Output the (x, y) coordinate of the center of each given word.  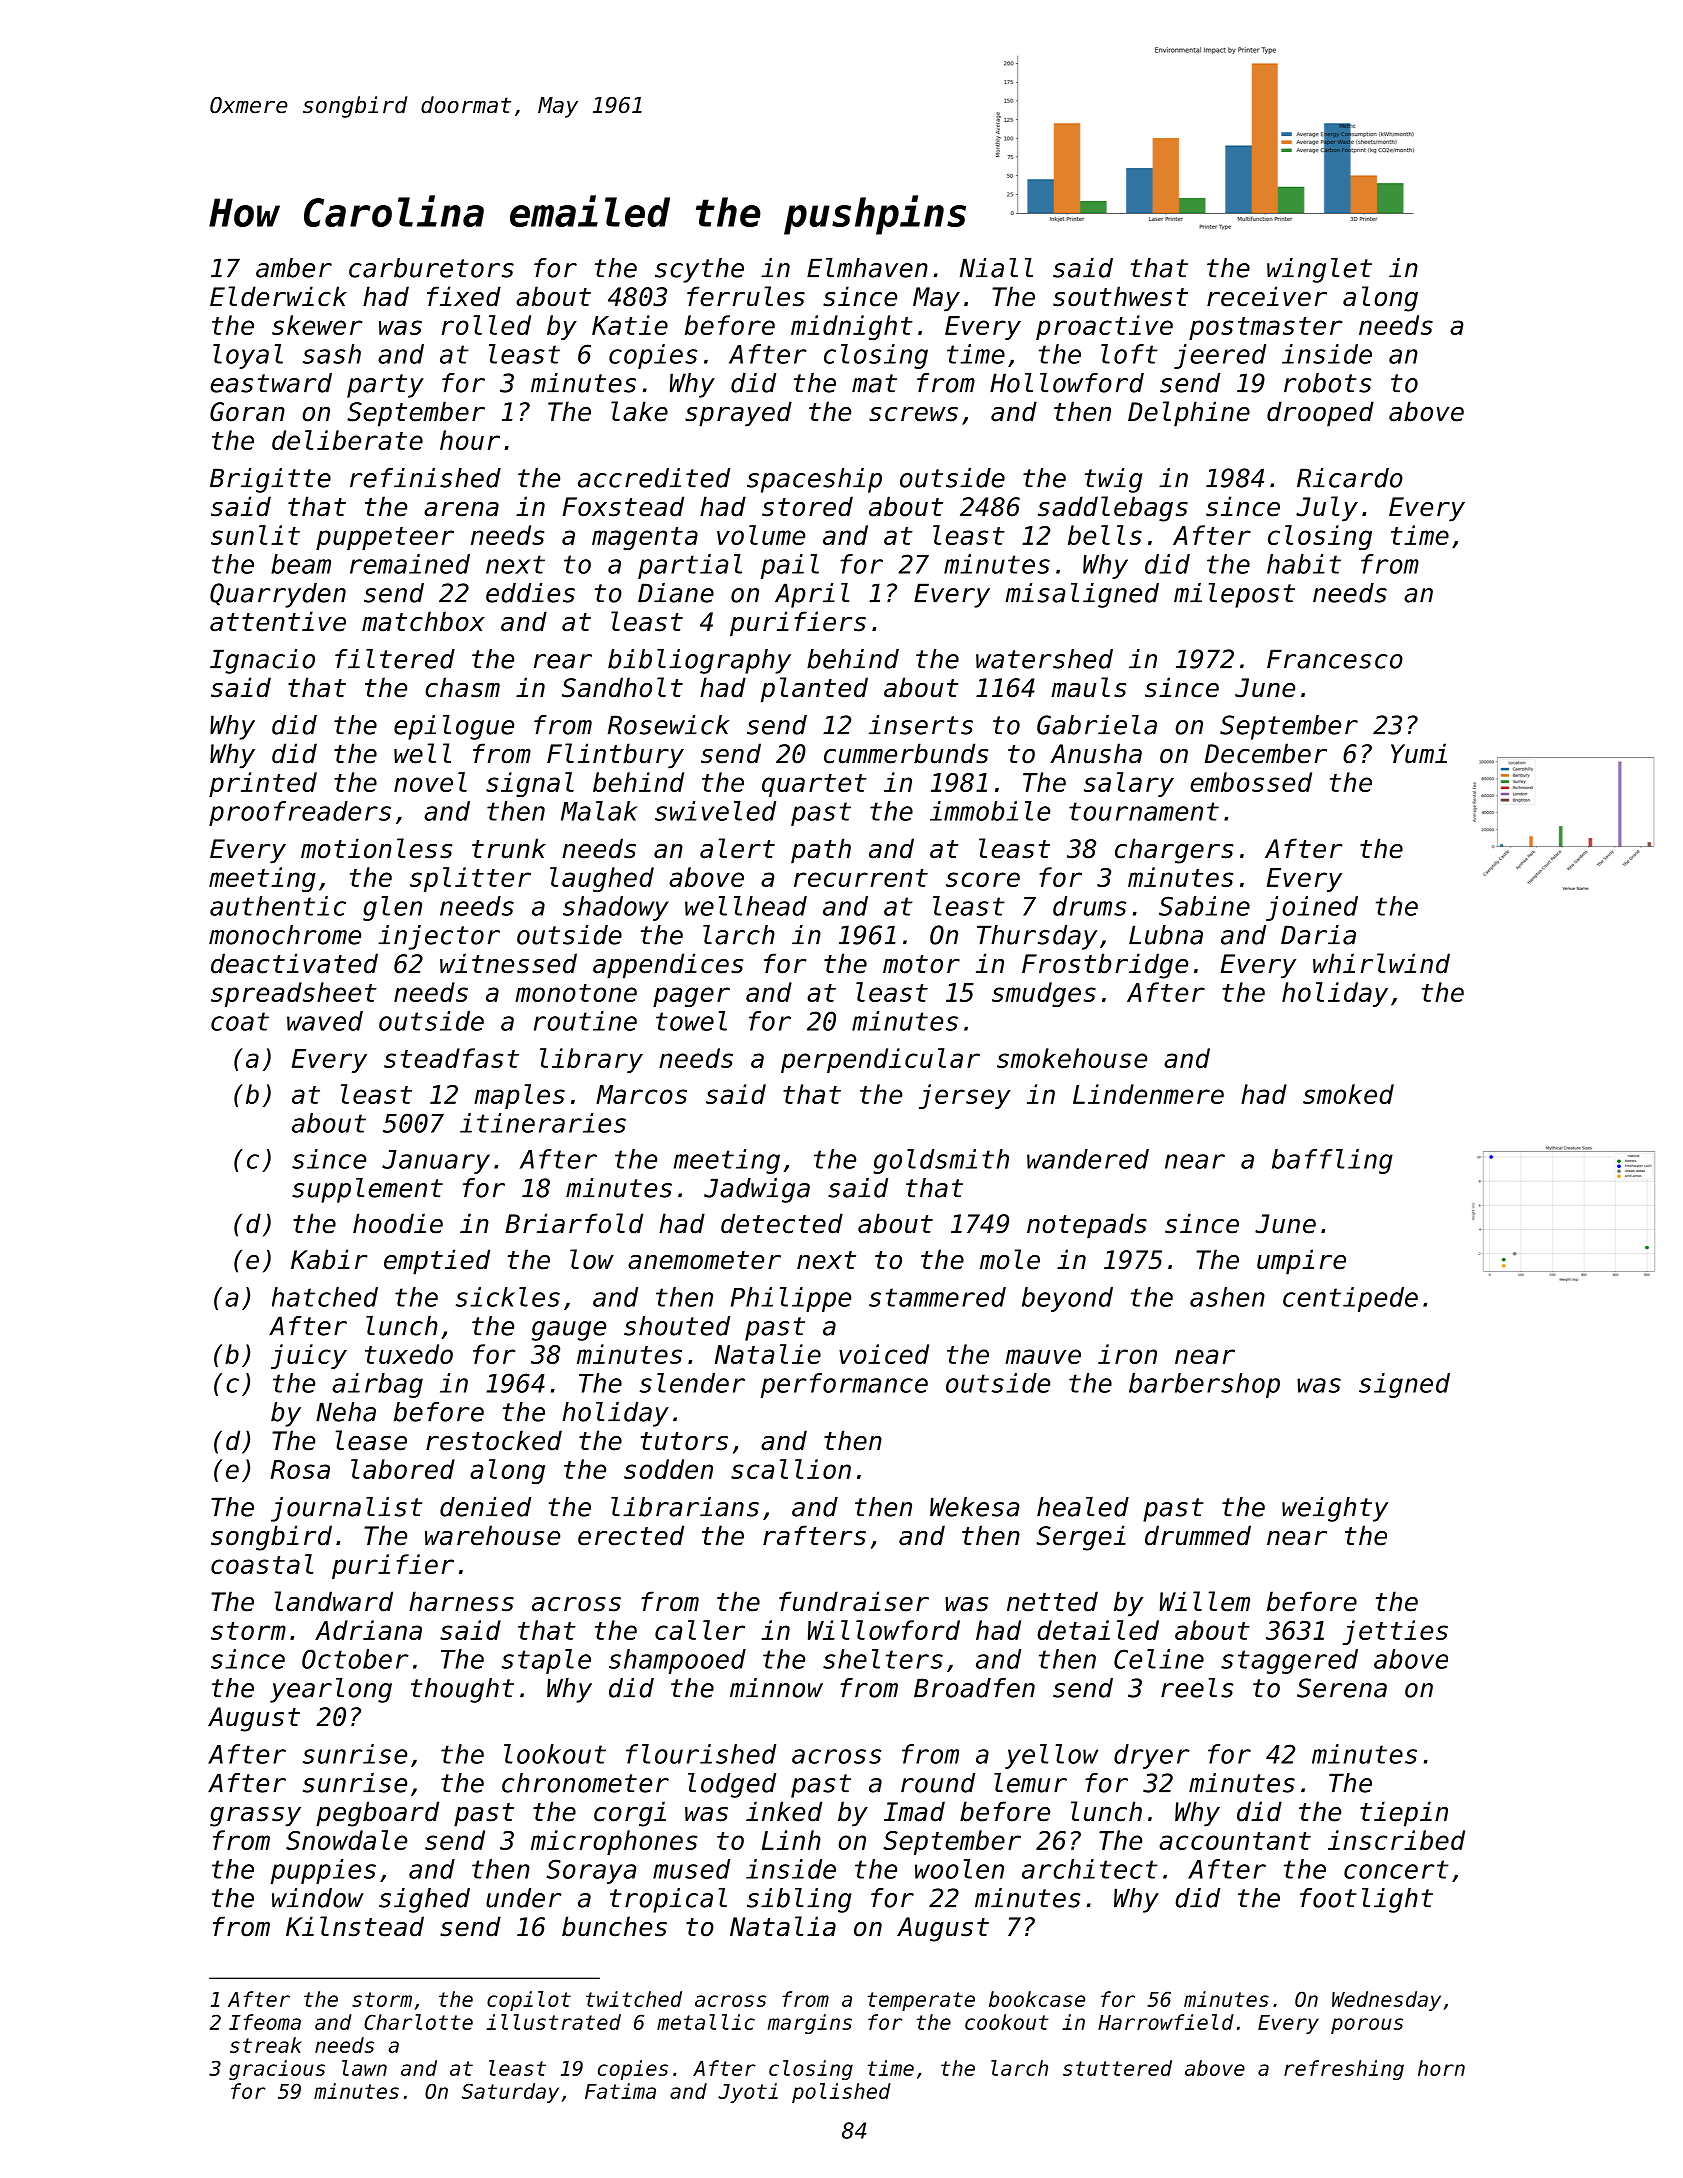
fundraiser (854, 1601)
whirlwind (1381, 963)
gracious (277, 2070)
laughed (602, 879)
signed (1404, 1385)
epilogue (454, 727)
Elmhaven (867, 268)
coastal (262, 1564)
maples (519, 1096)
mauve (1043, 1356)
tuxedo (409, 1354)
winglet (1319, 270)
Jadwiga (757, 1190)
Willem (1205, 1601)
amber (294, 268)
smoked (1348, 1094)
